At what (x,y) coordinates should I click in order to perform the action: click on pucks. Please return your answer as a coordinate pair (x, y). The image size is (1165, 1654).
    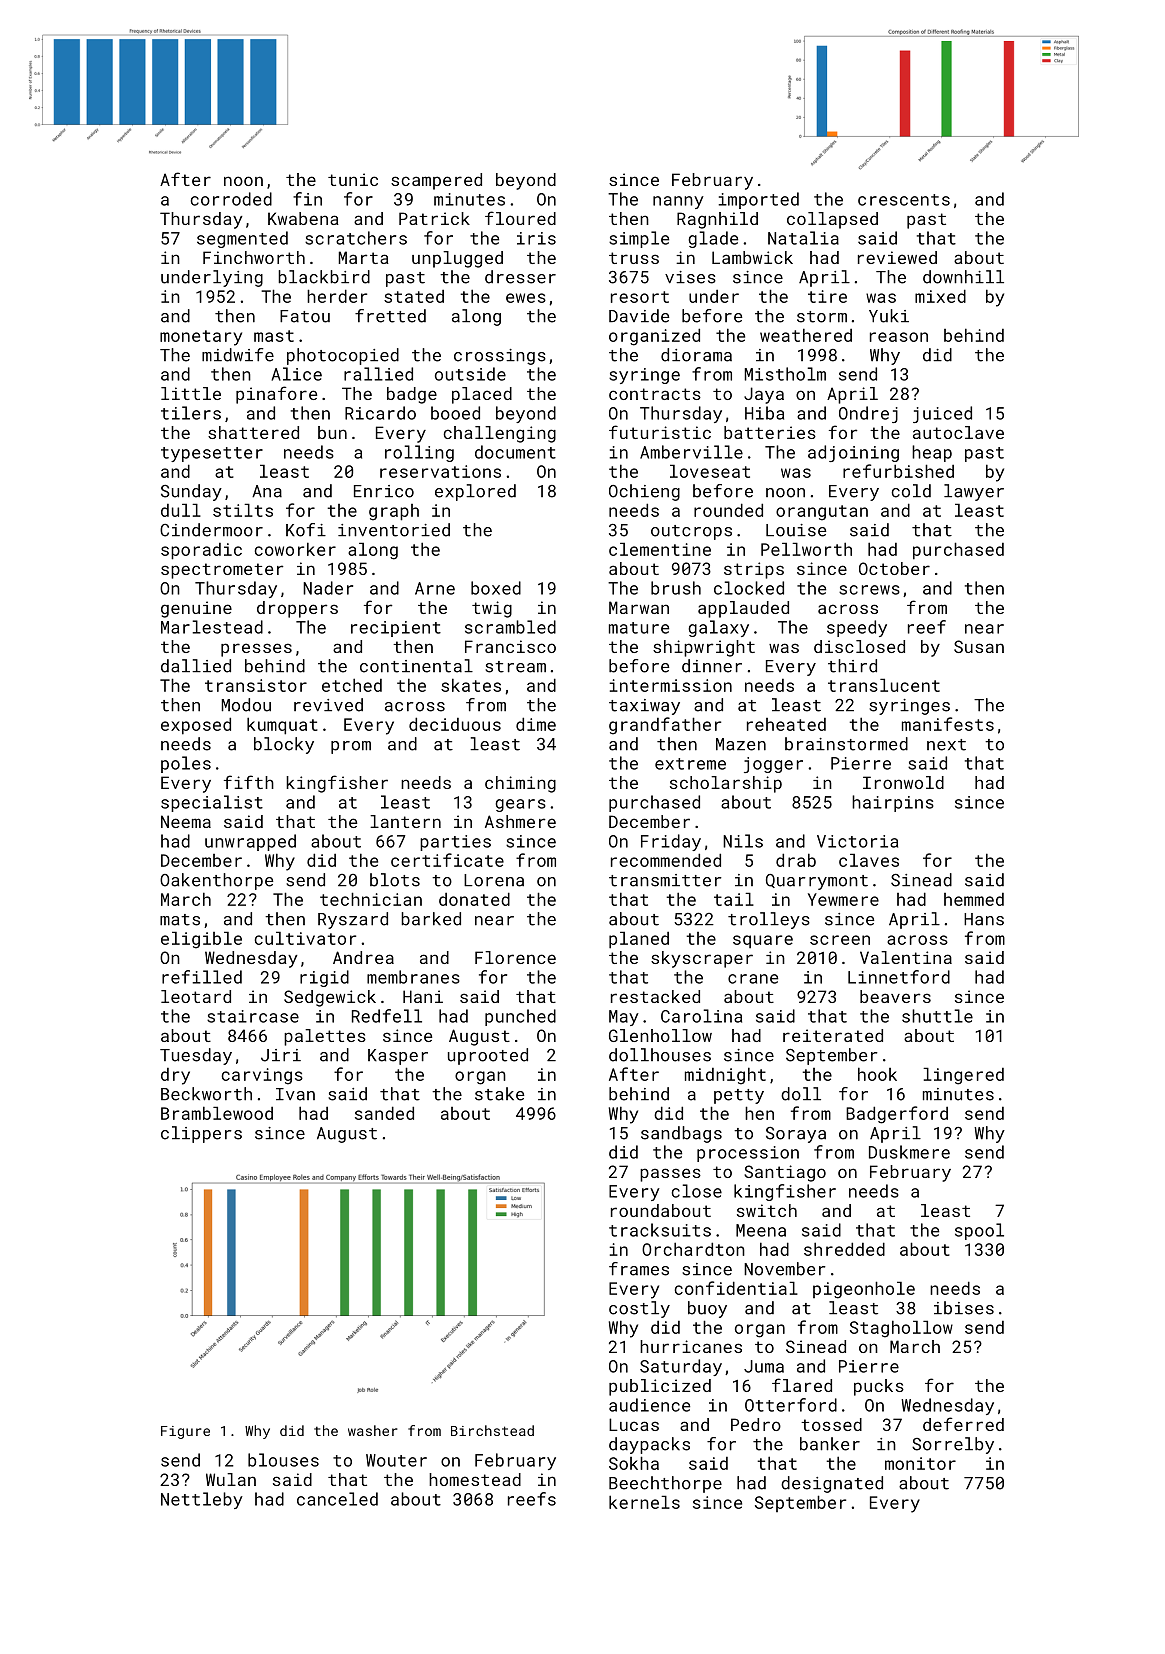
    Looking at the image, I should click on (879, 1387).
